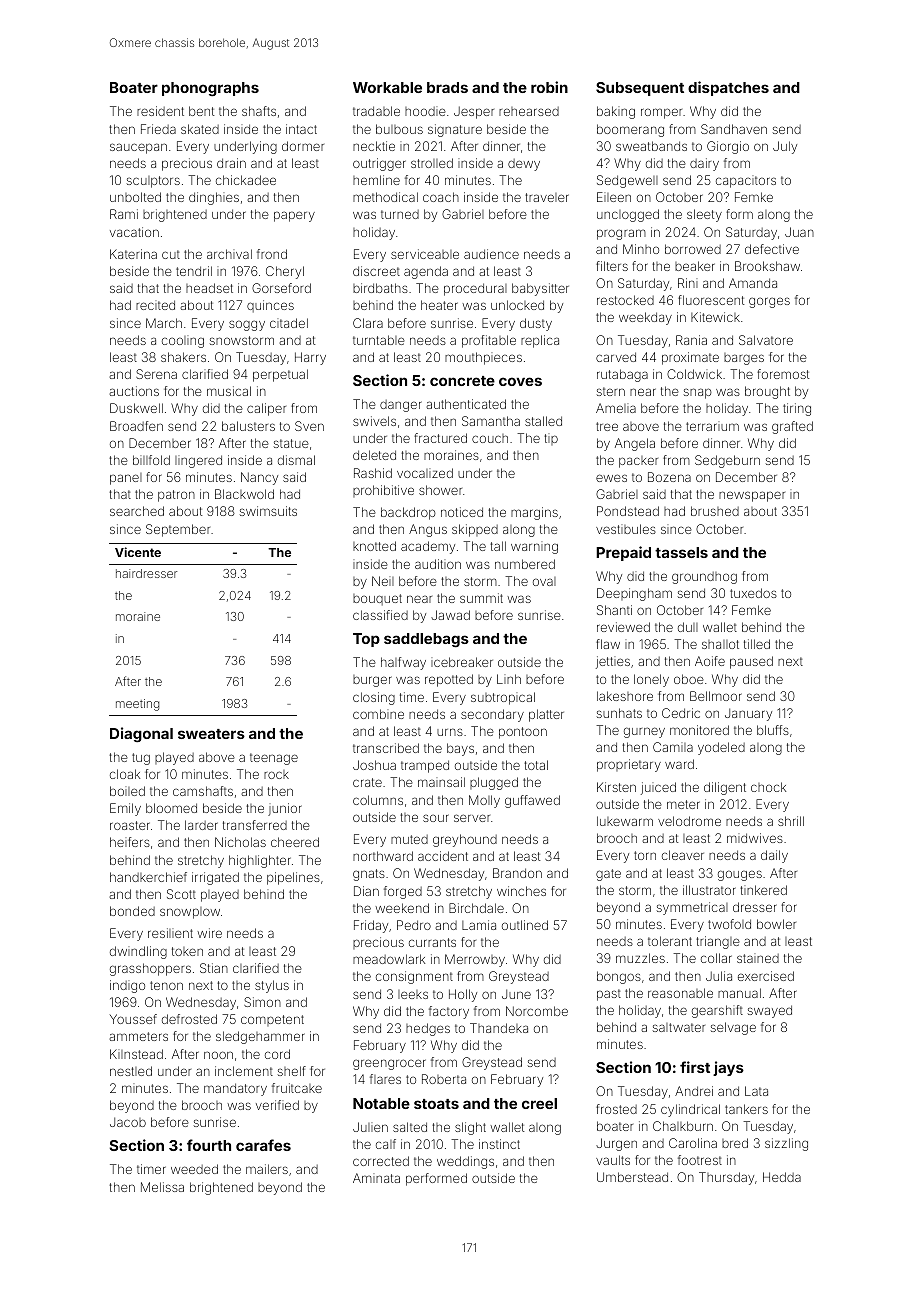 This page has width=924, height=1308. What do you see at coordinates (740, 875) in the page?
I see `gouges` at bounding box center [740, 875].
